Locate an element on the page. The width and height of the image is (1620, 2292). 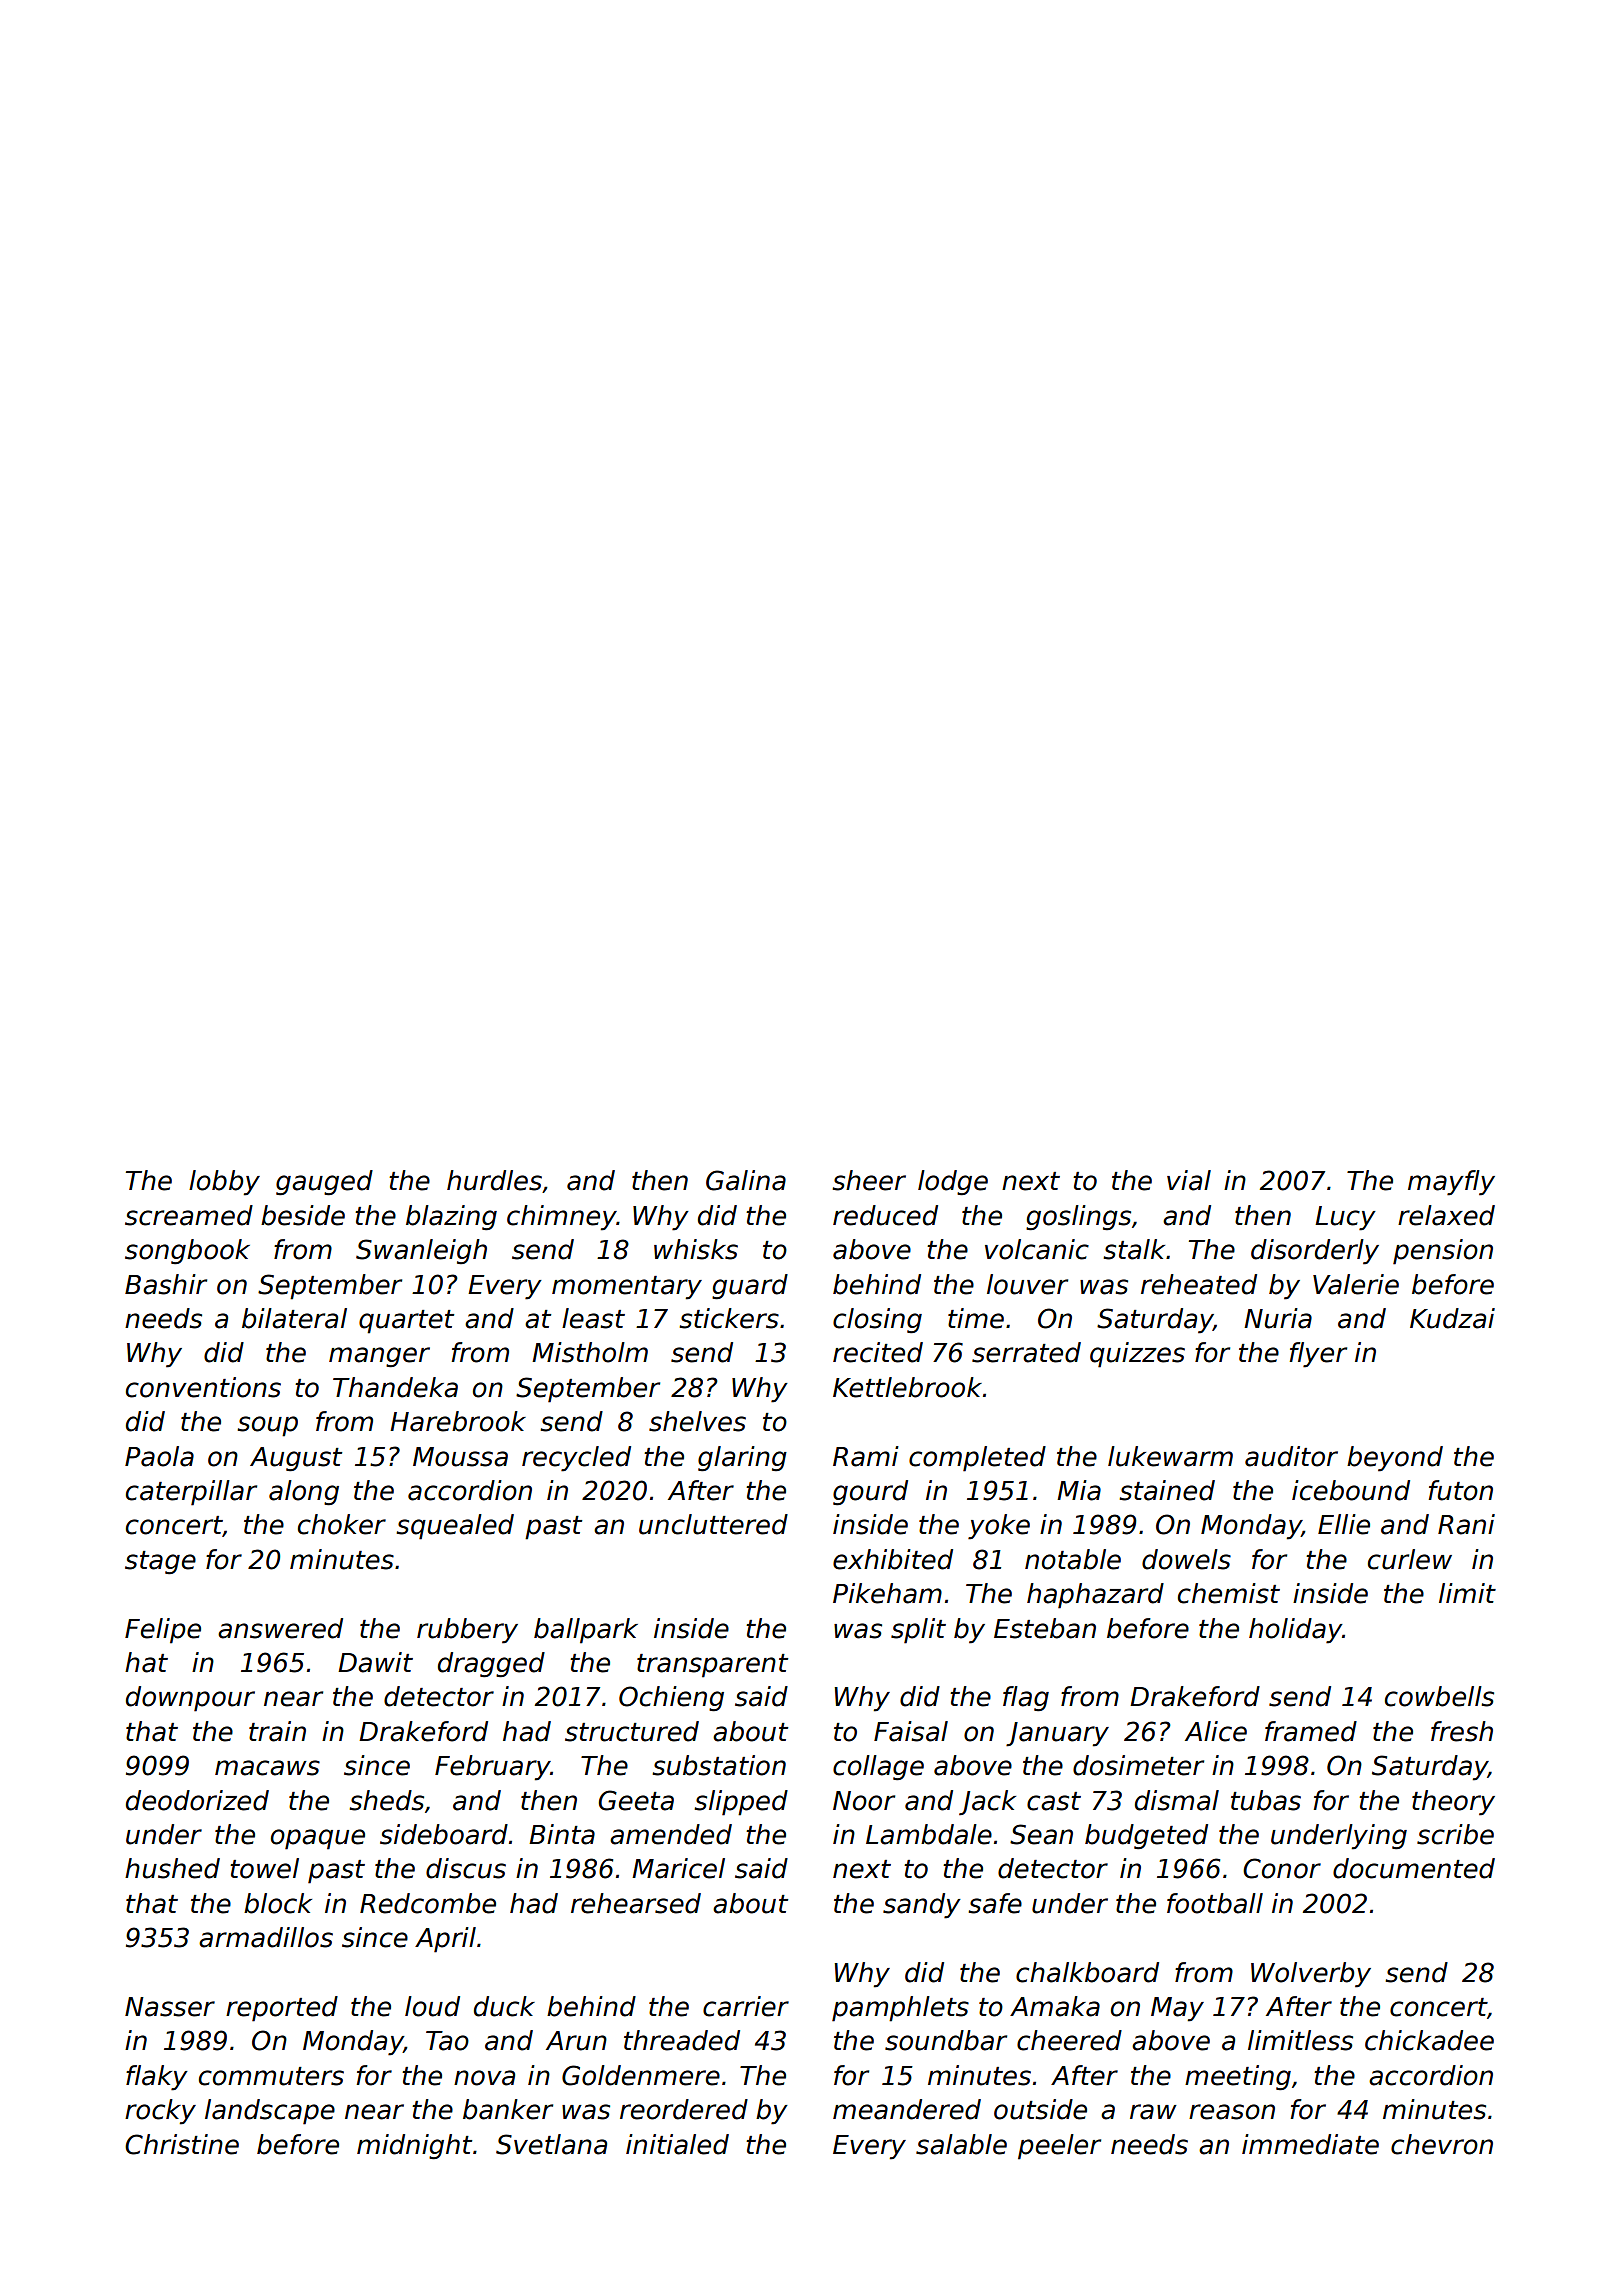
Nasser is located at coordinates (170, 2007).
